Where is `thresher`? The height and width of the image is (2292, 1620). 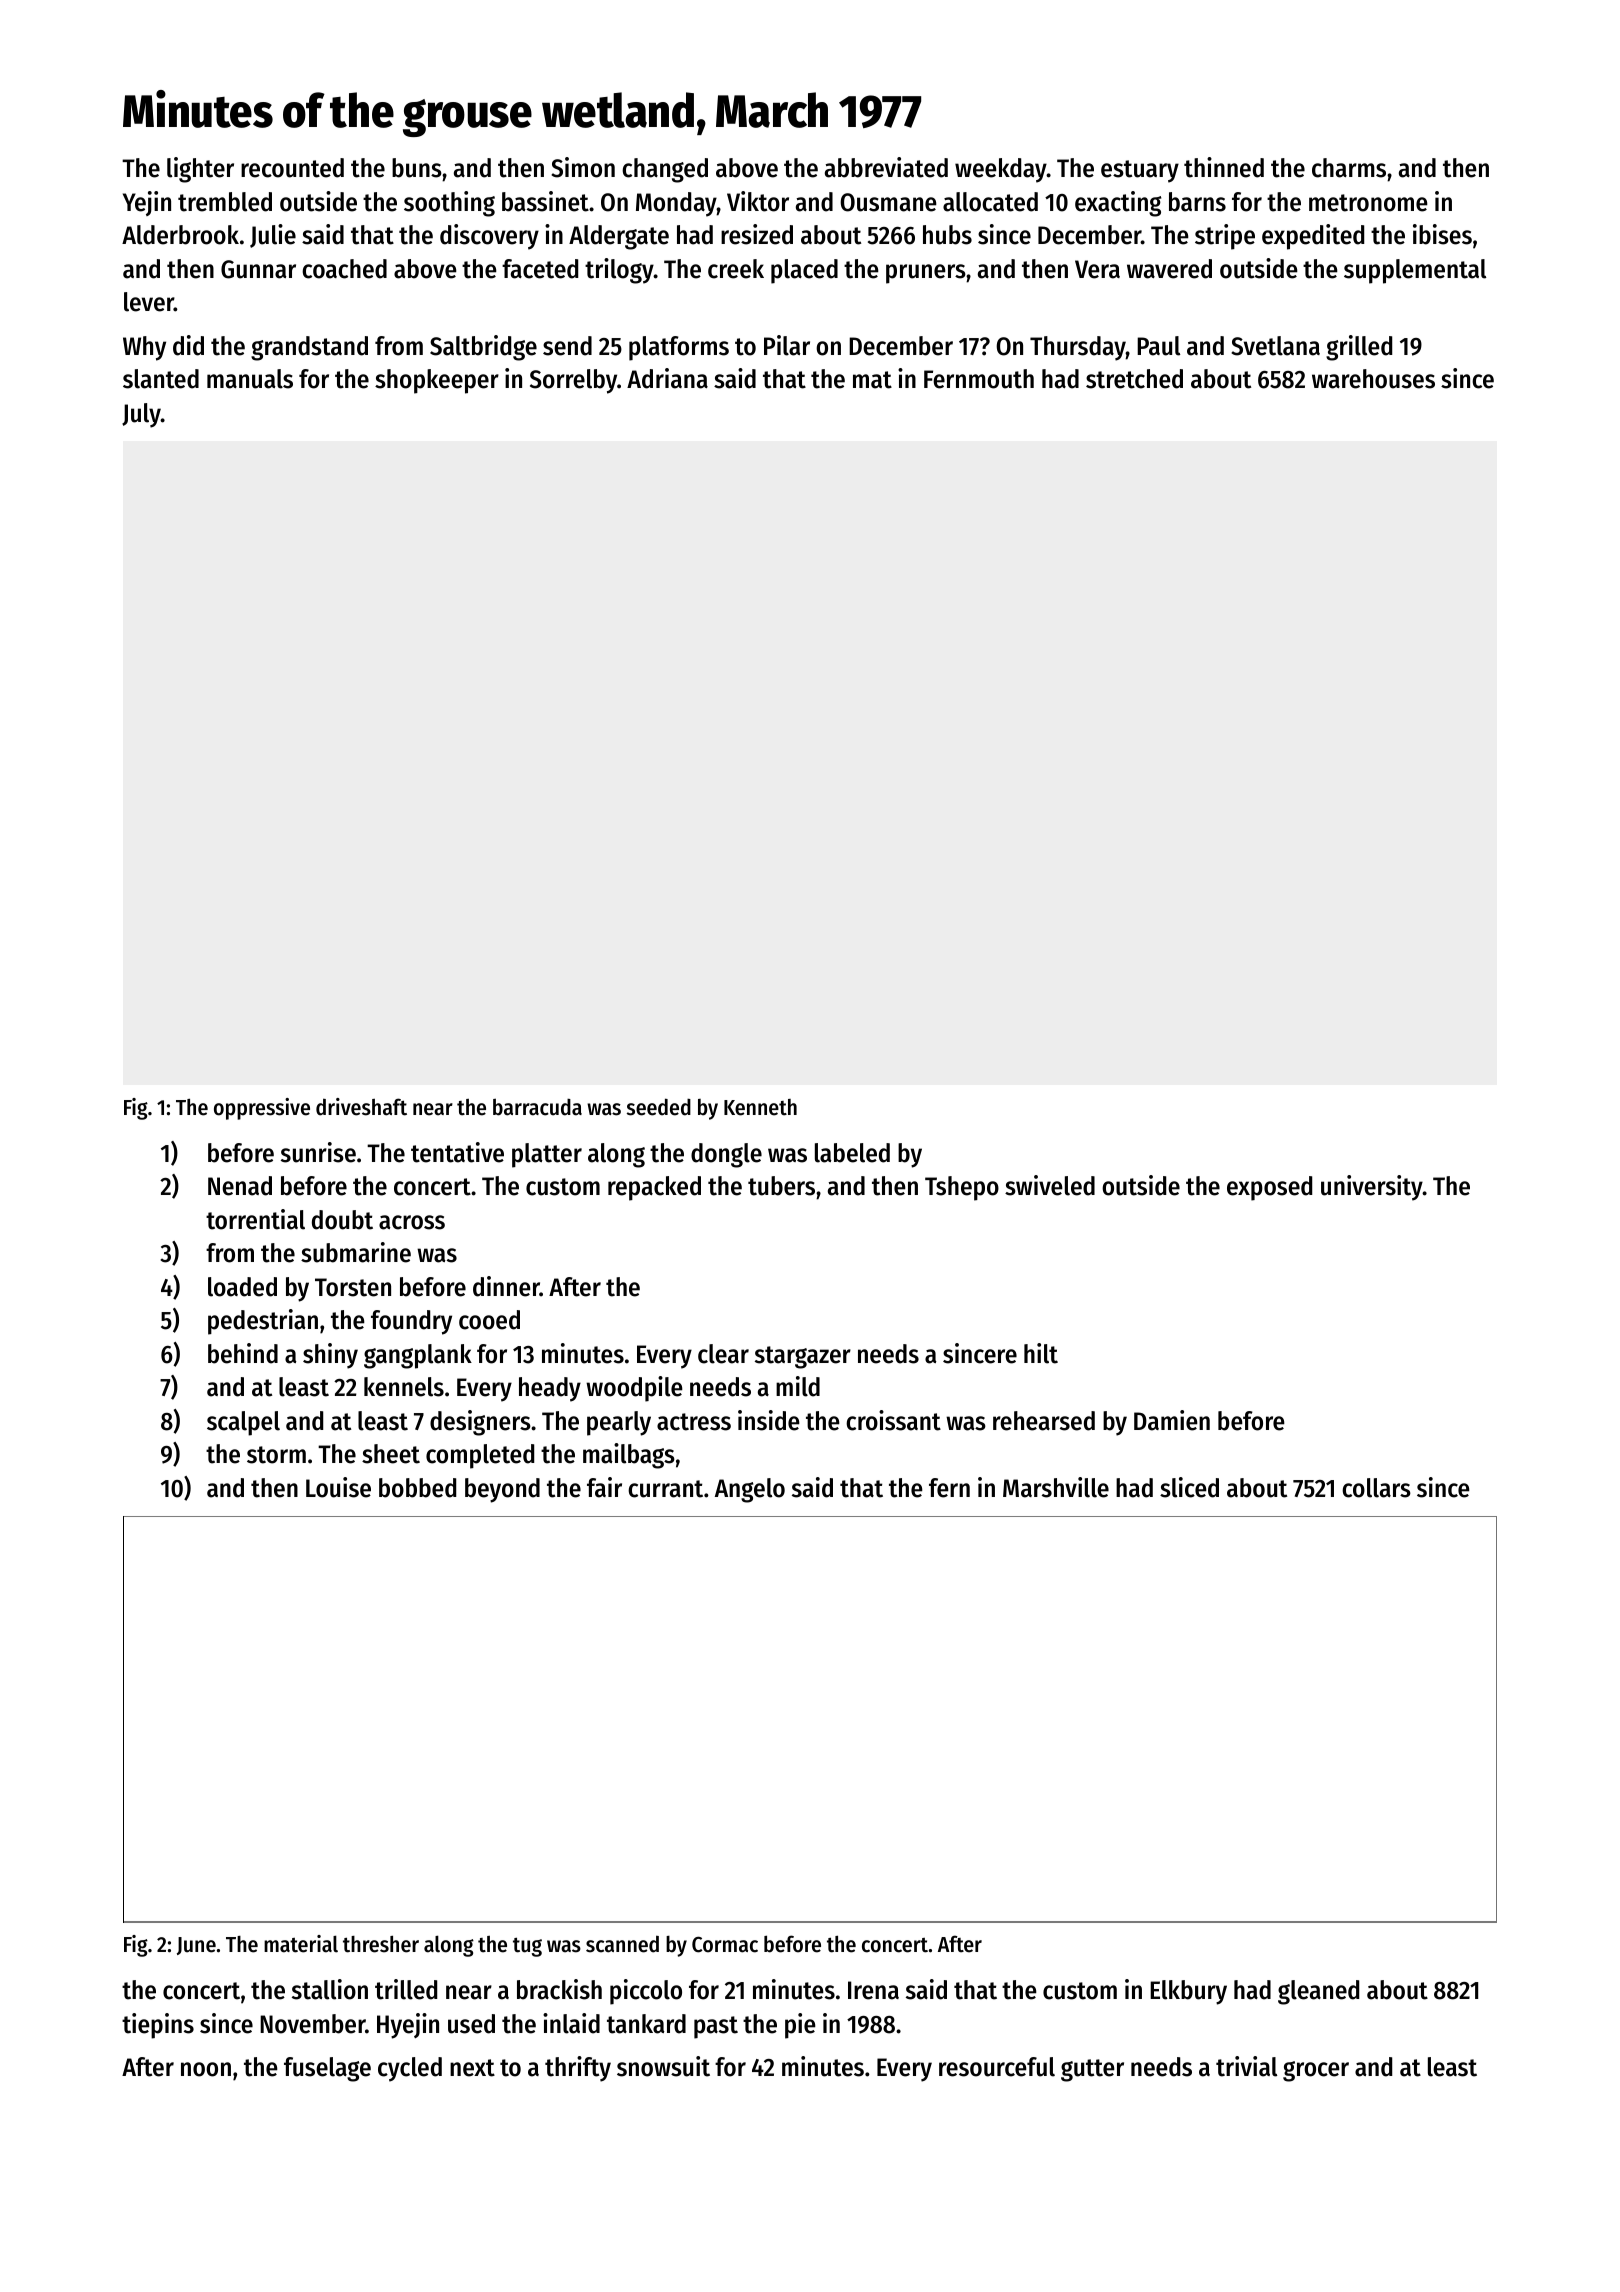
thresher is located at coordinates (381, 1944).
